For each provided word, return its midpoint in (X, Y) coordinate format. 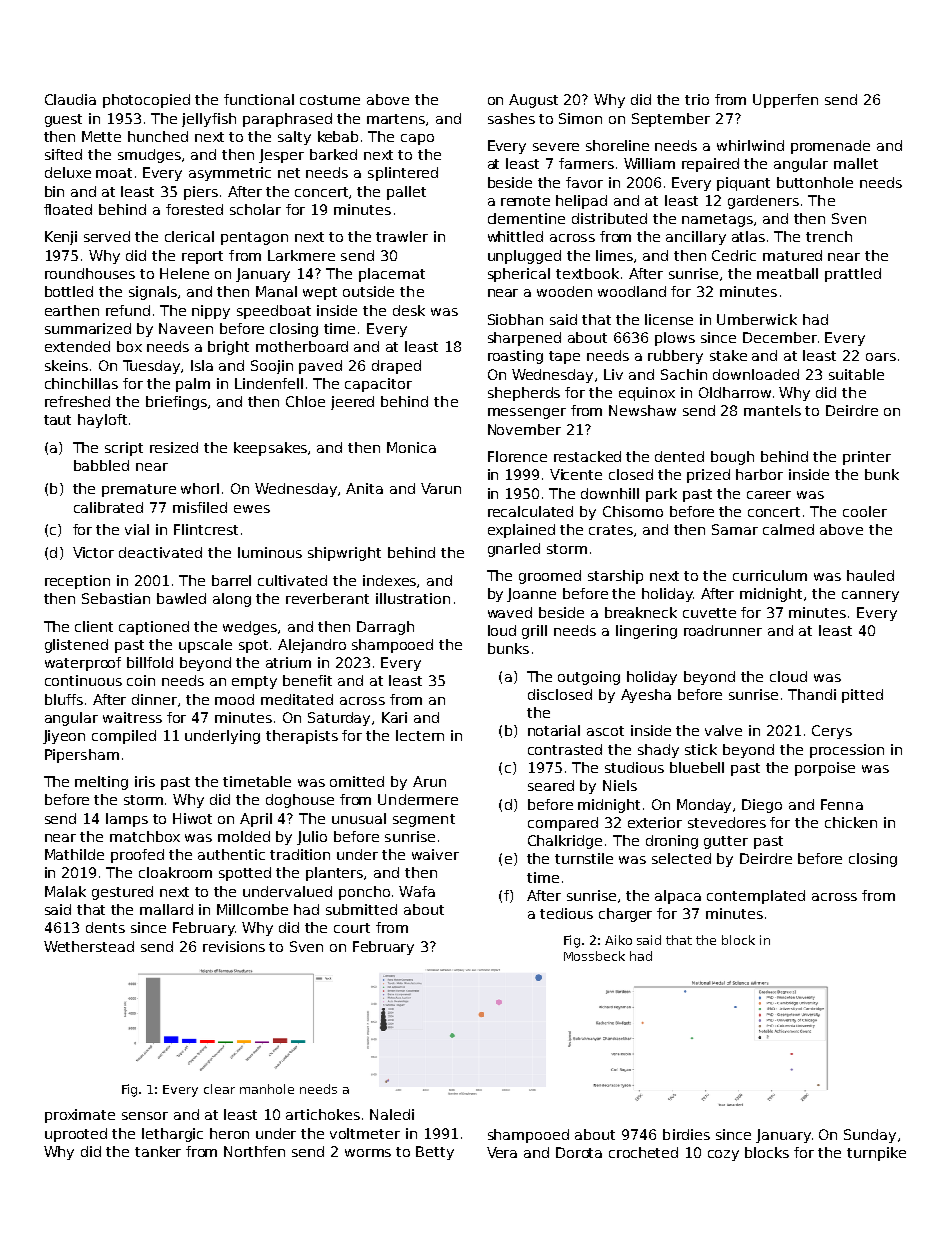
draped (396, 367)
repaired (710, 165)
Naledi (392, 1114)
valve (723, 730)
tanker (158, 1151)
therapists (302, 737)
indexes (389, 580)
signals (153, 293)
